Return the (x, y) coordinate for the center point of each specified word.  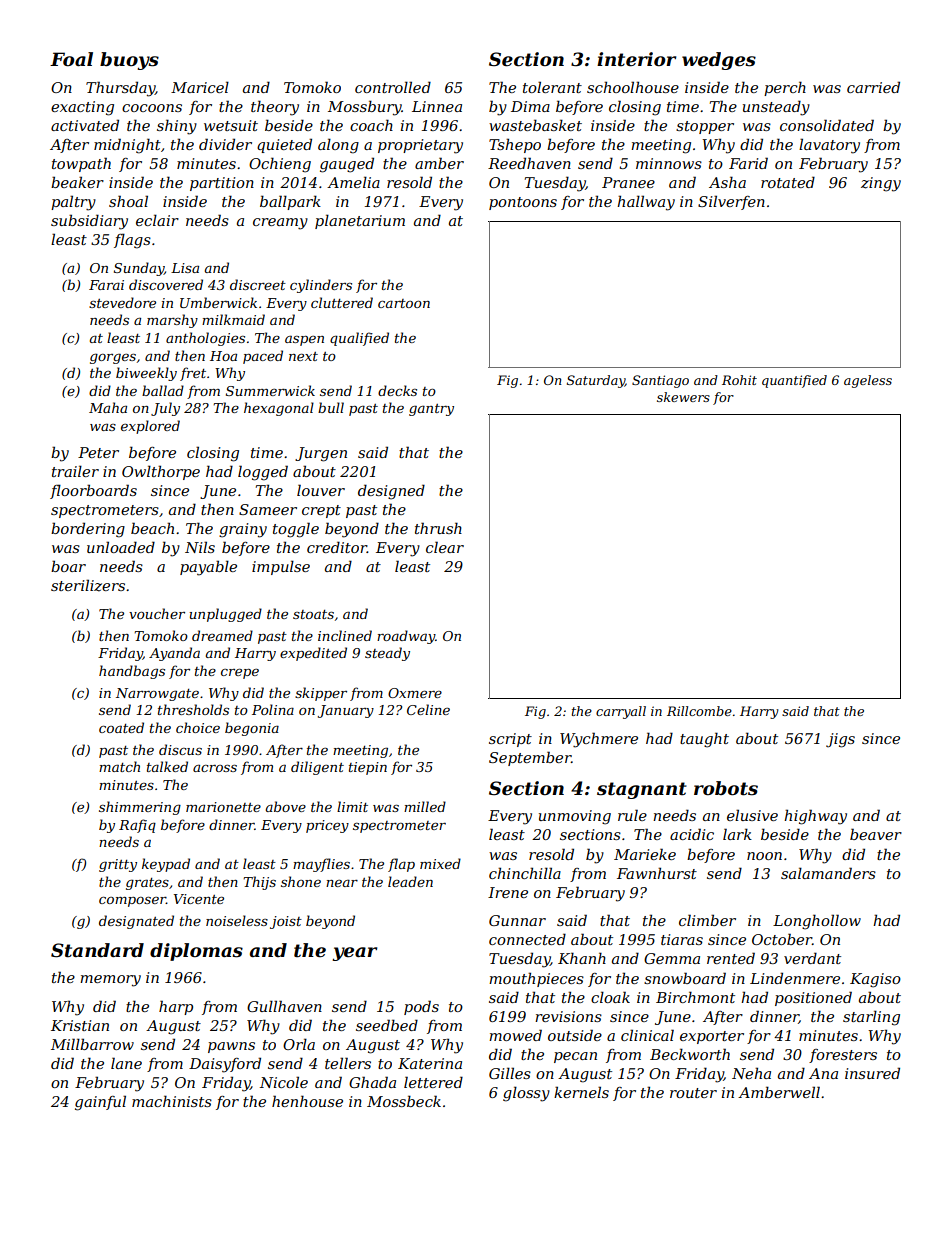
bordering (88, 530)
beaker (77, 182)
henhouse (307, 1101)
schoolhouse (633, 87)
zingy (881, 184)
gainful (100, 1103)
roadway (406, 637)
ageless (868, 381)
